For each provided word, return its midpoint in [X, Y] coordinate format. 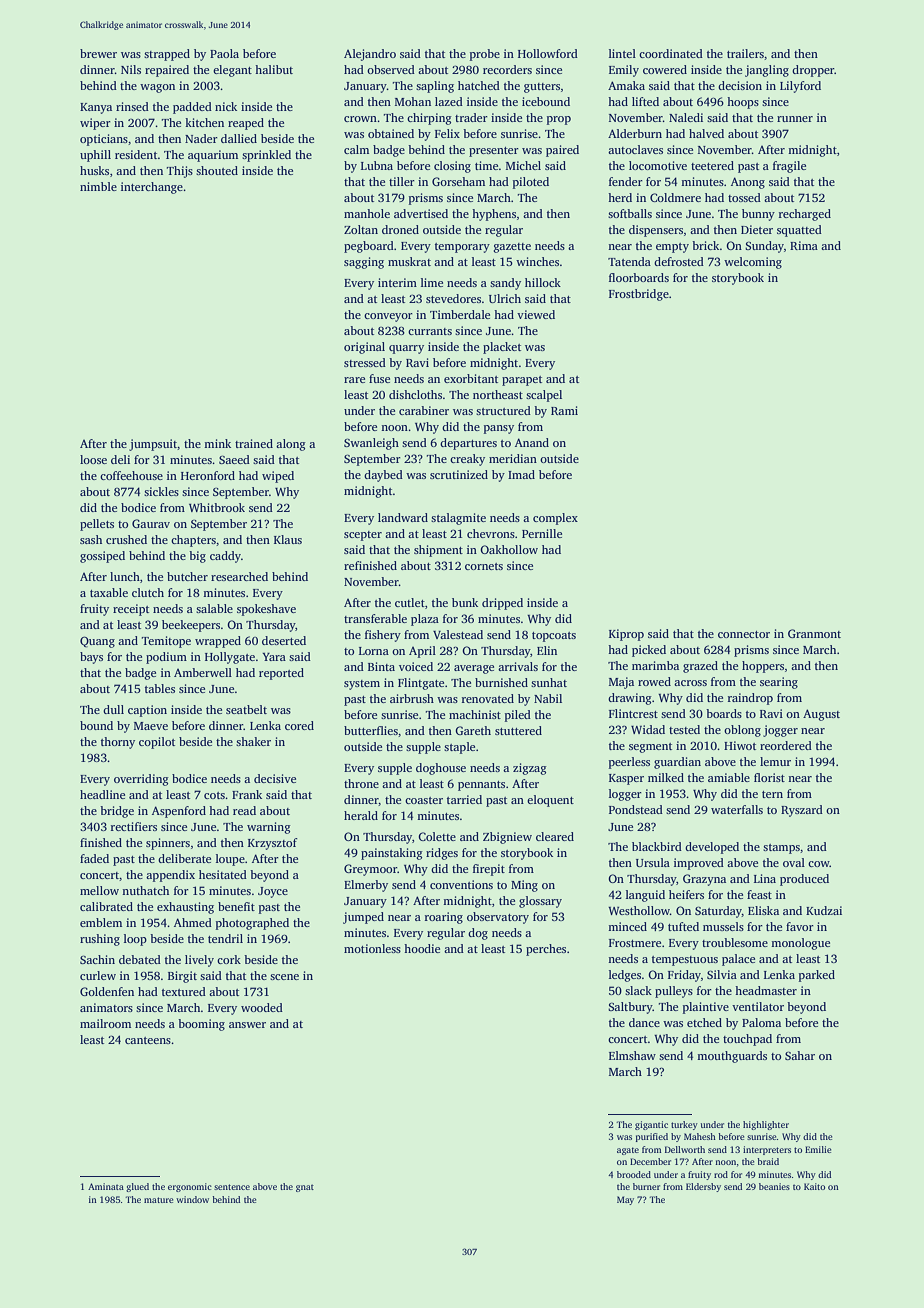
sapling [435, 87]
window [192, 1199]
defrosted [679, 261]
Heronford [208, 475]
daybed [383, 476]
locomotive [658, 165]
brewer [98, 53]
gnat [305, 1188]
